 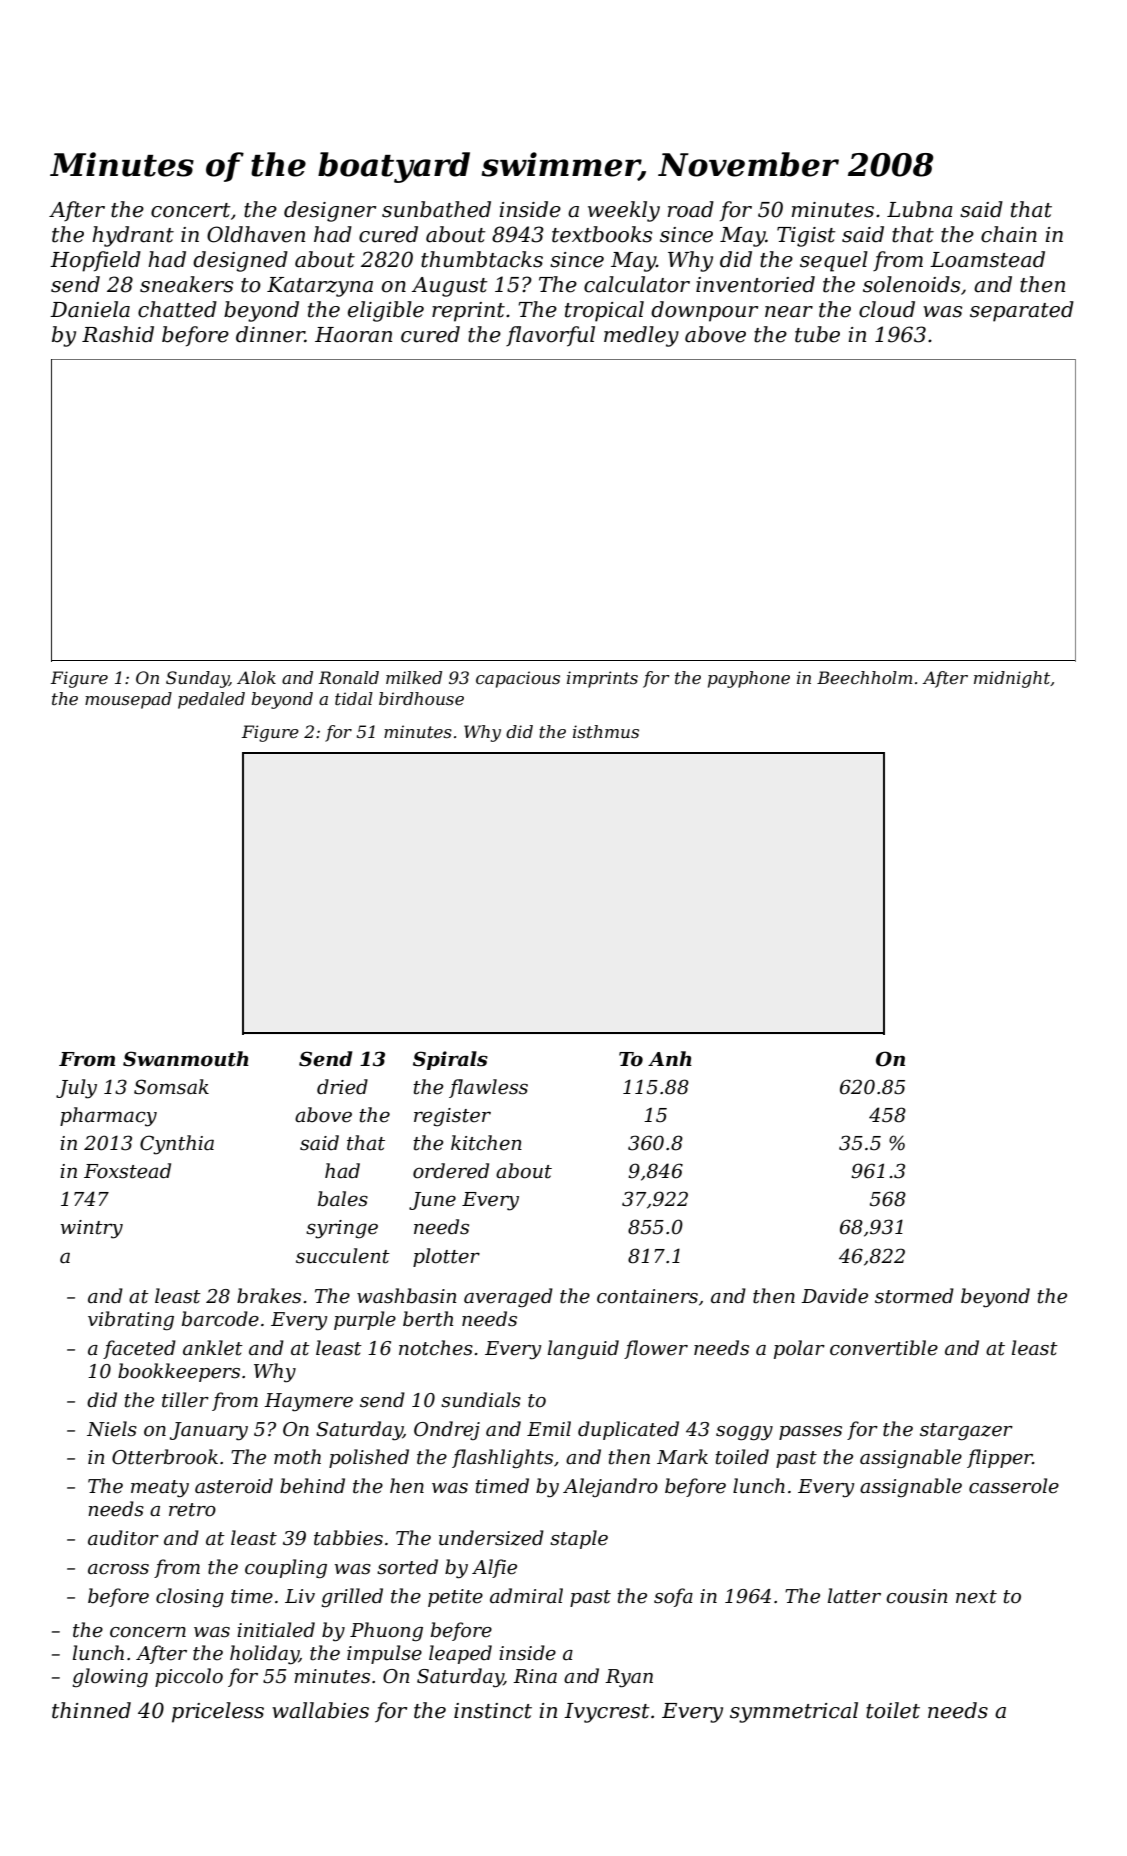 I want to click on Sunday, so click(x=197, y=679).
